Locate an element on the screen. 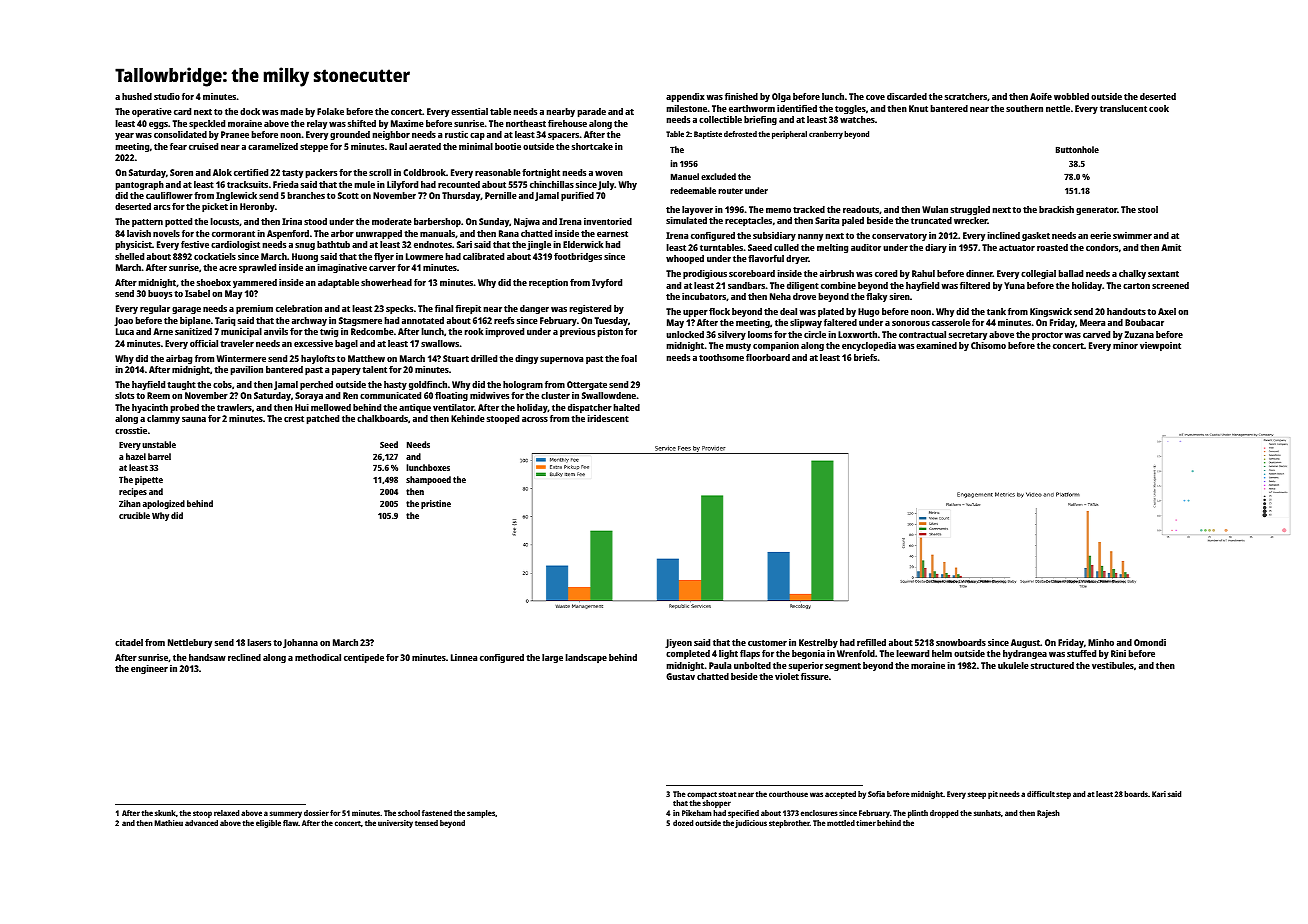 The image size is (1308, 924). toothsome is located at coordinates (721, 357).
